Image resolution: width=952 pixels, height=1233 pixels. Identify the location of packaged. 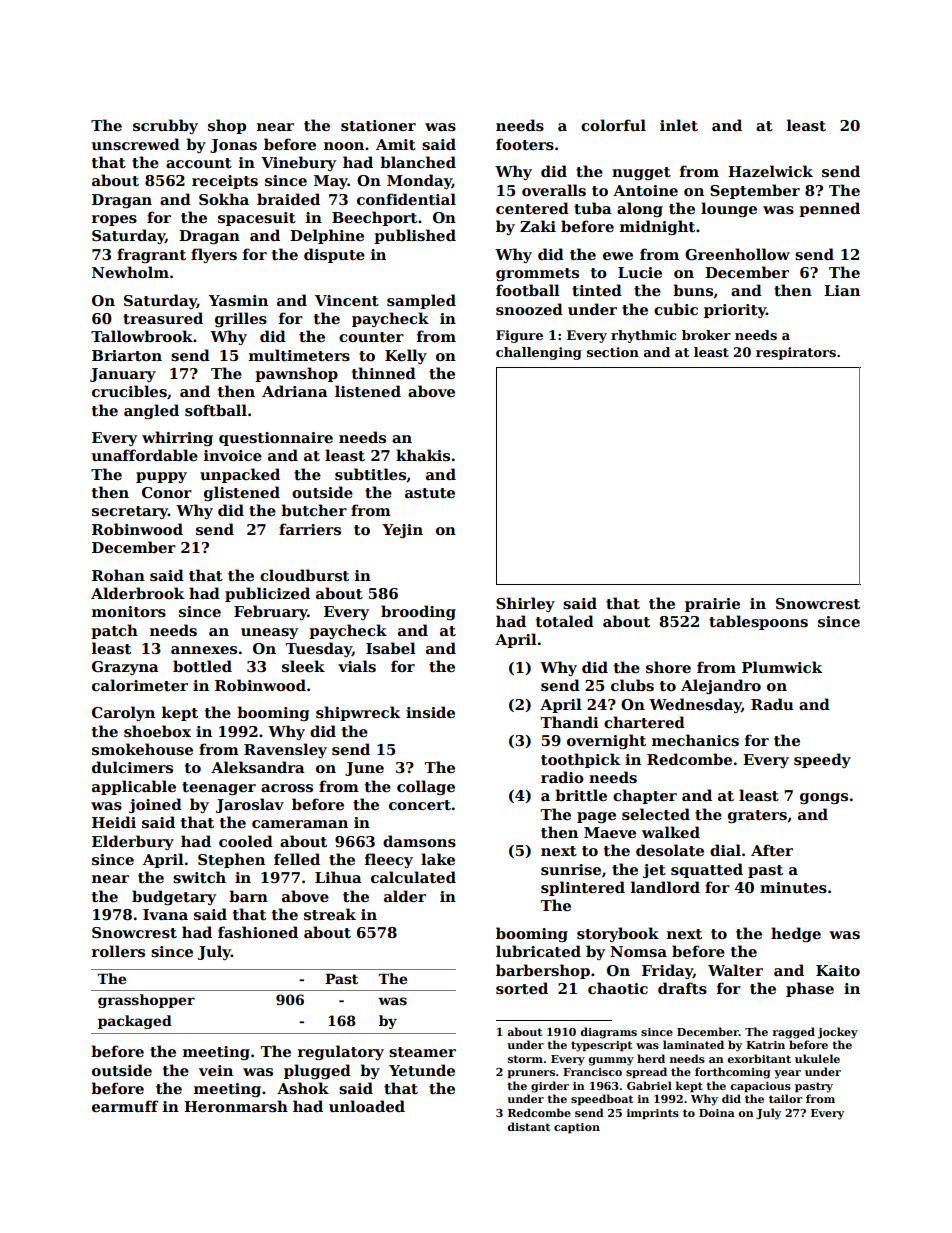
(135, 1022).
